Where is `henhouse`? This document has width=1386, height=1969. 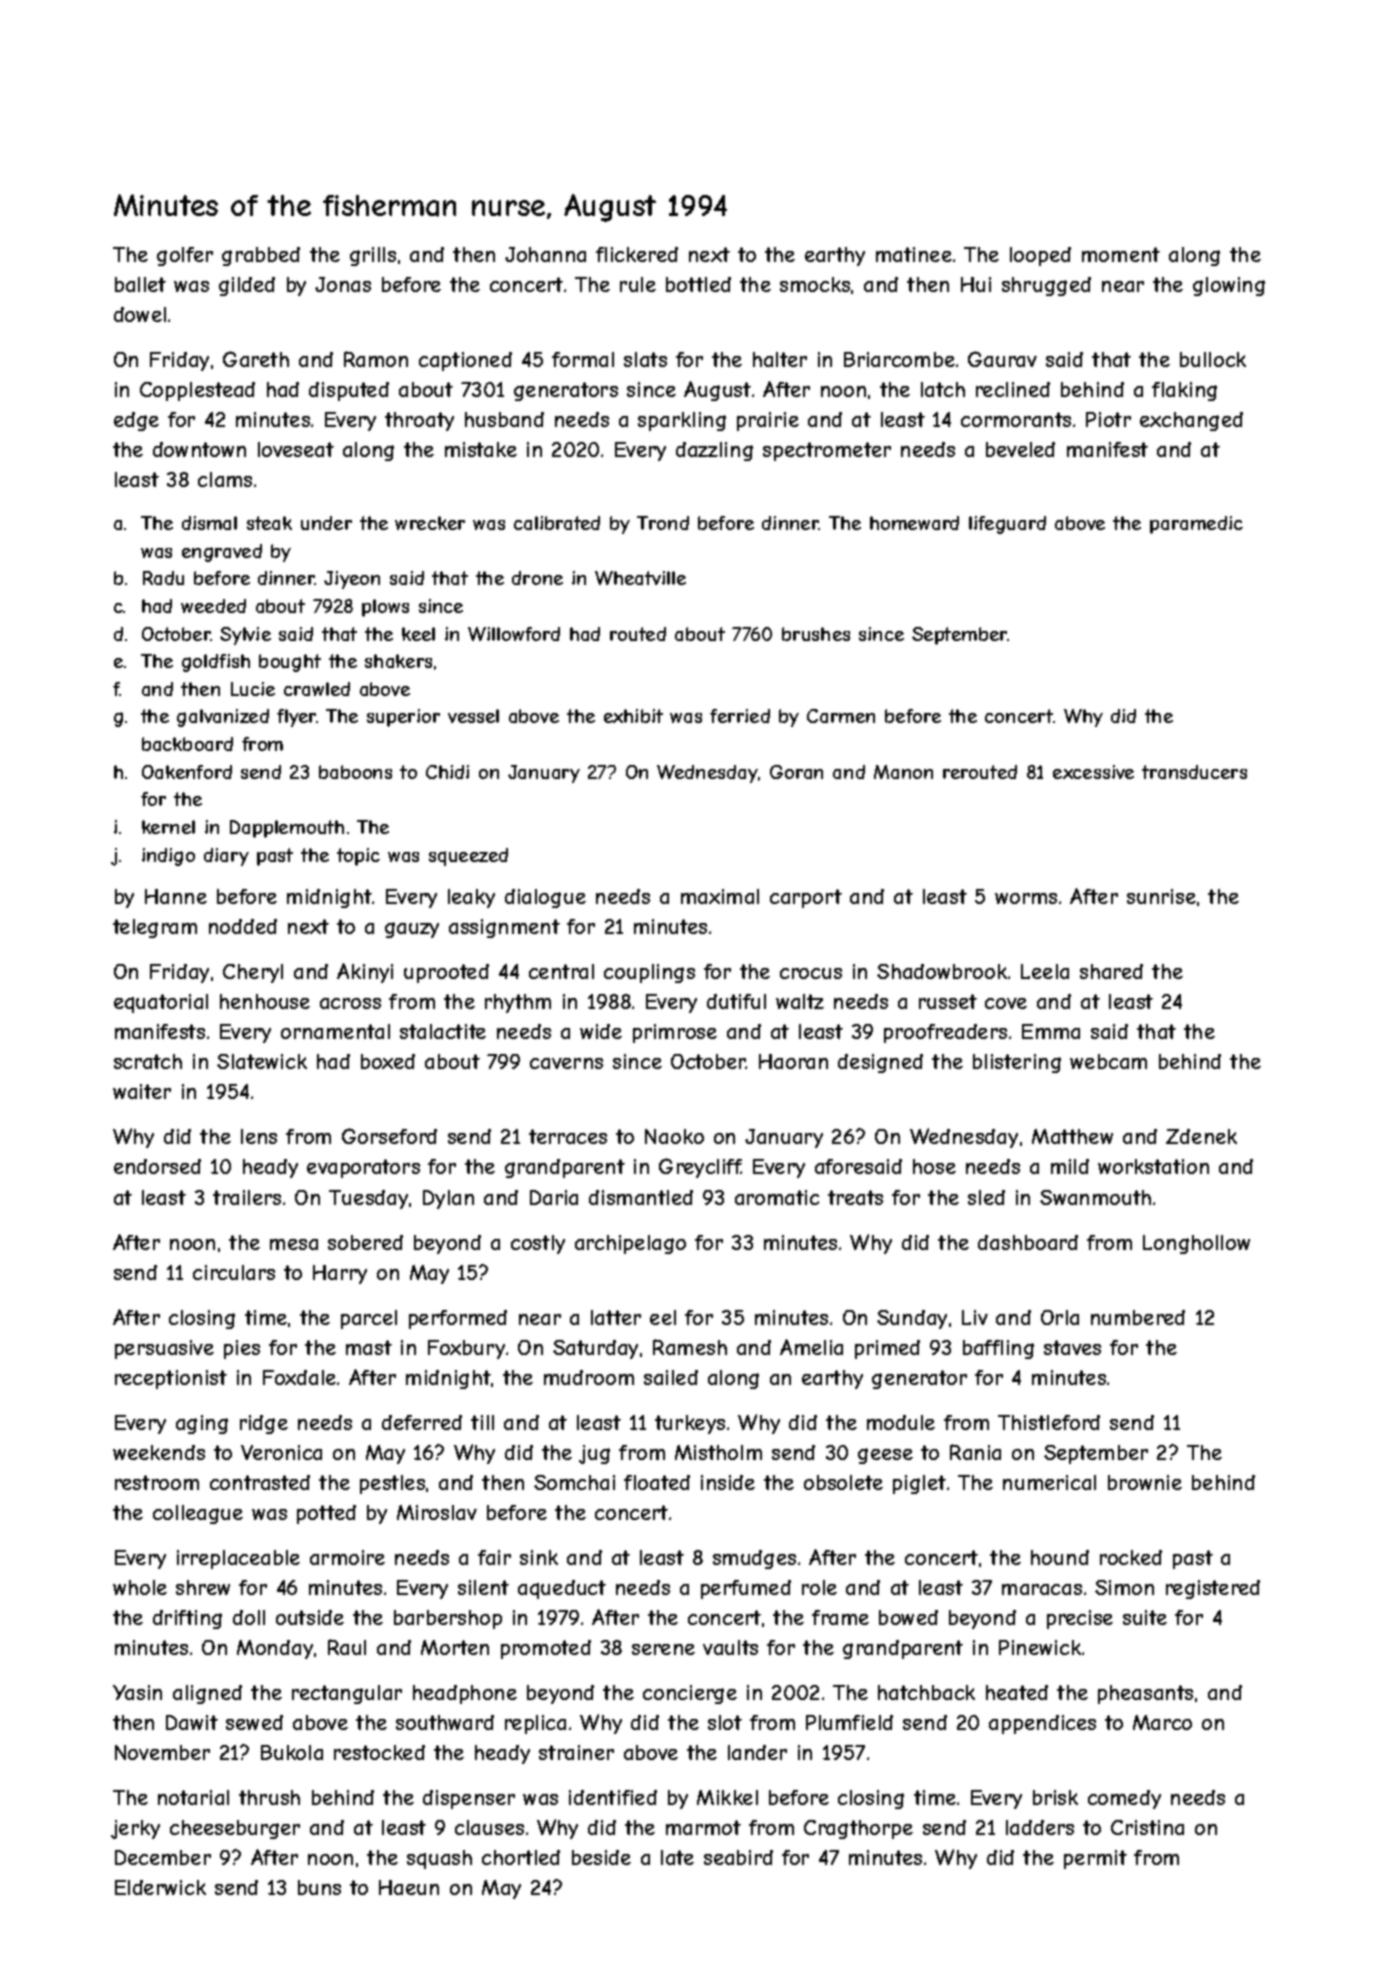
henhouse is located at coordinates (265, 1001).
